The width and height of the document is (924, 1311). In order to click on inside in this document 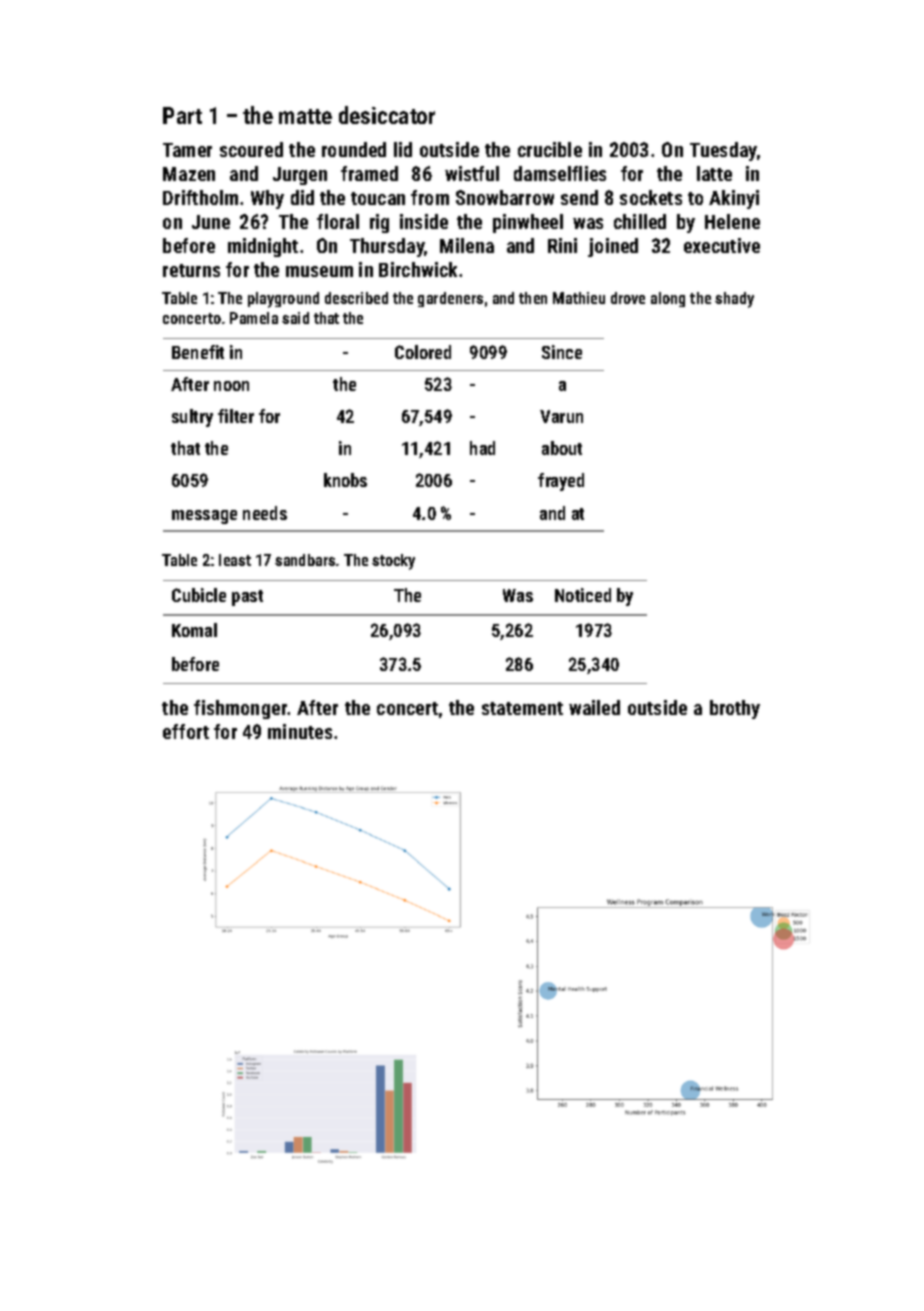, I will do `click(424, 221)`.
